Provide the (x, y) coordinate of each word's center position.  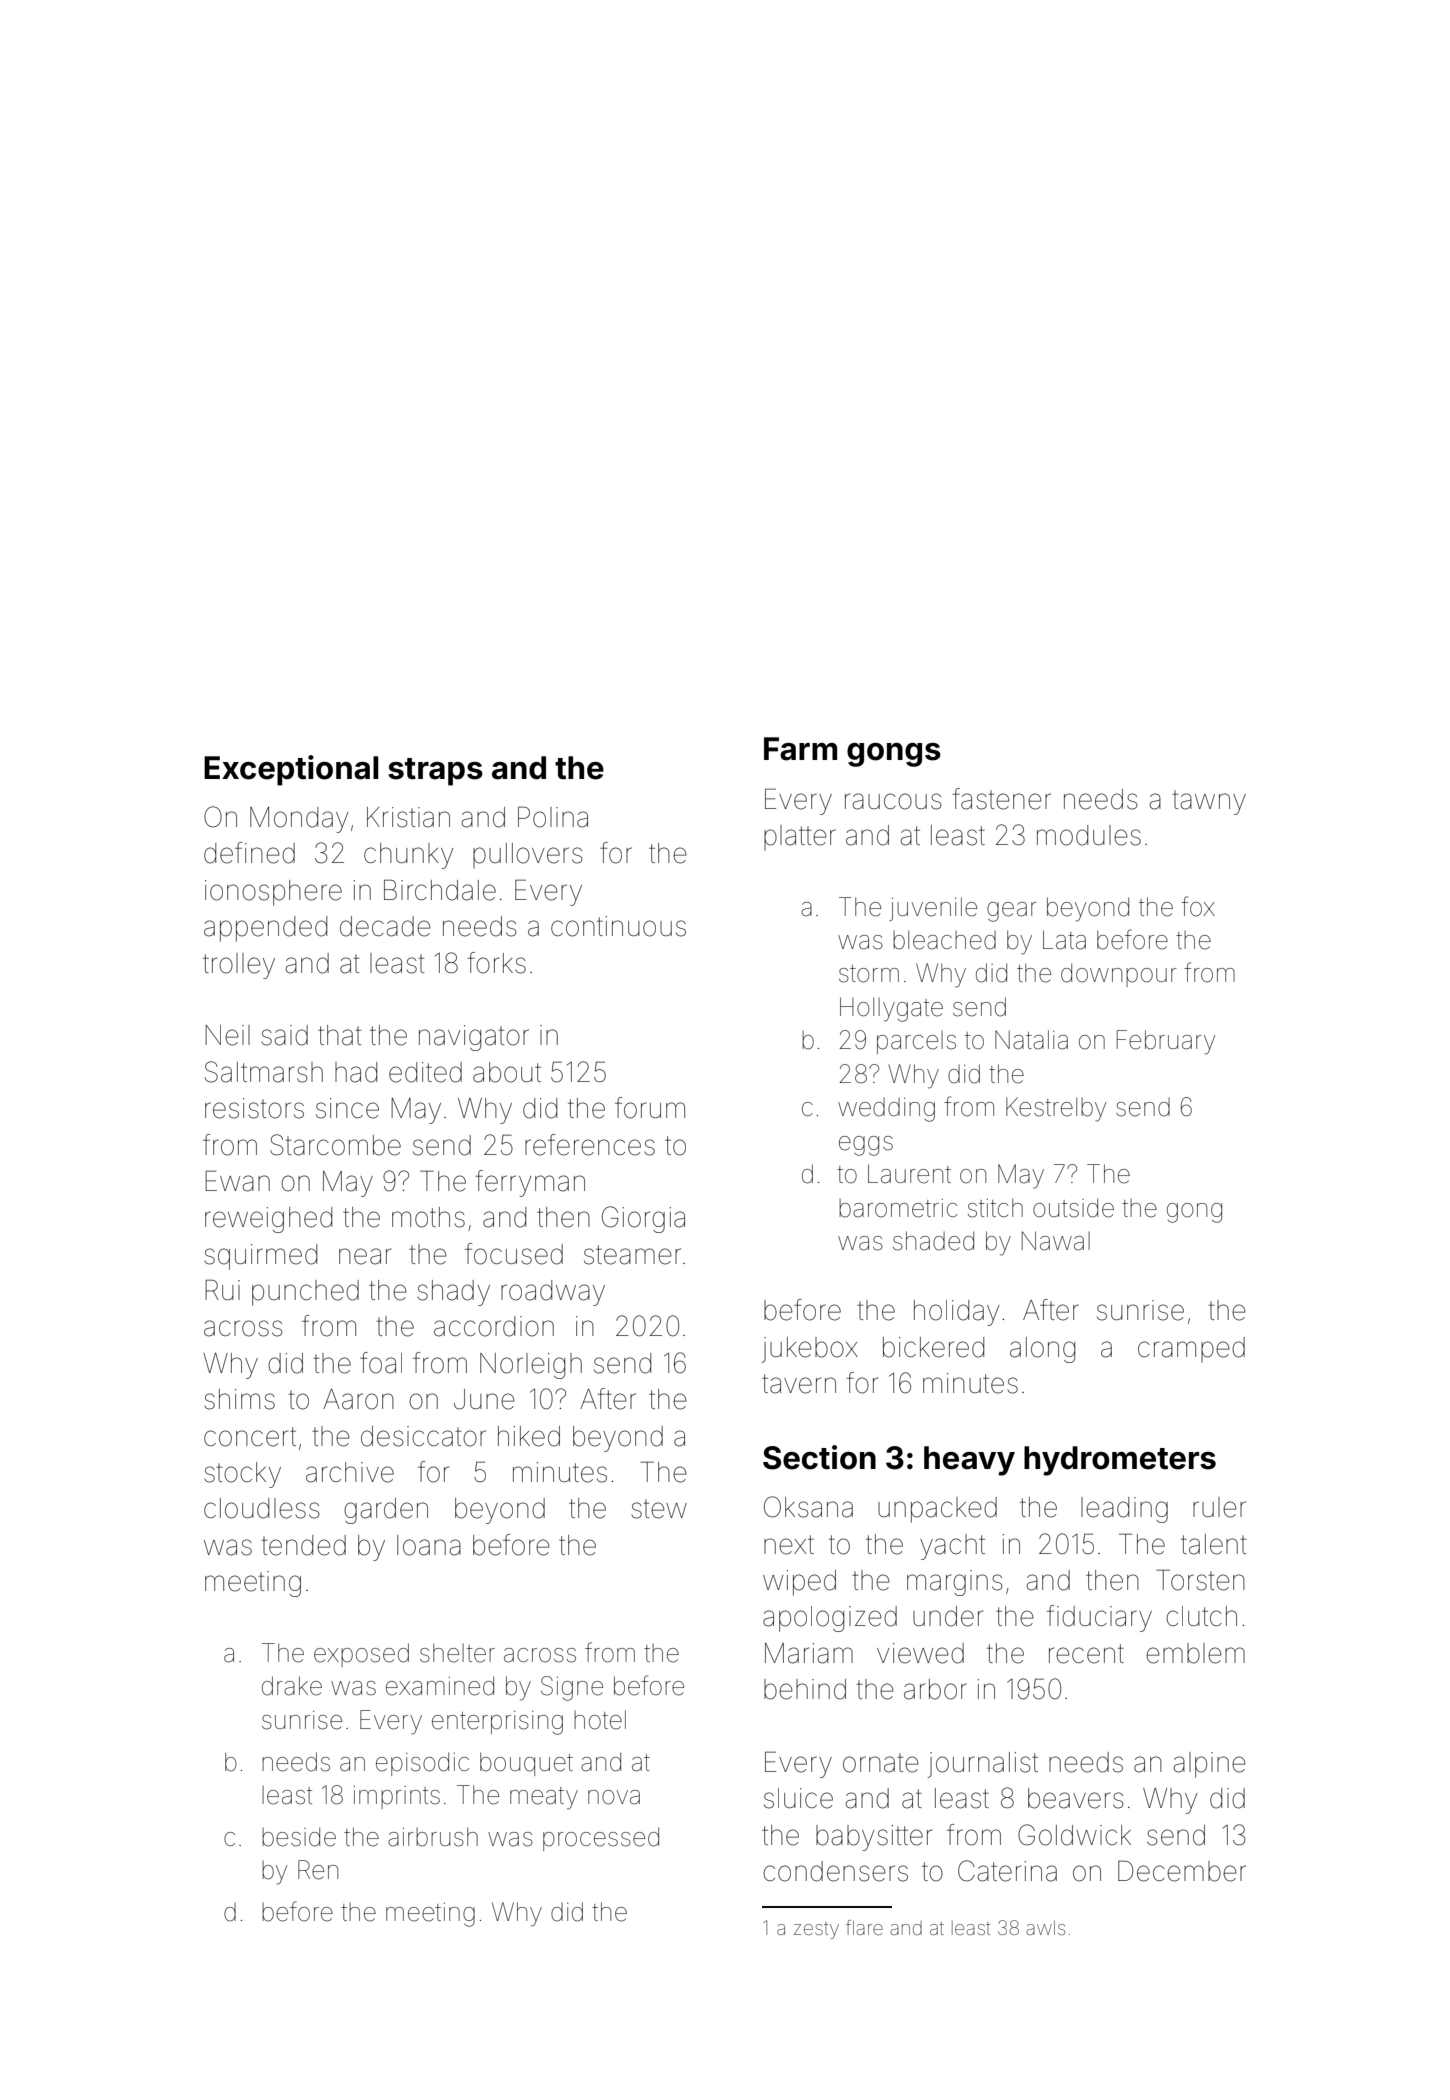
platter (800, 837)
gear (1012, 912)
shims (239, 1399)
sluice (798, 1798)
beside (299, 1837)
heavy (969, 1461)
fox (1198, 906)
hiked (529, 1436)
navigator (474, 1038)
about (507, 1072)
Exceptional (291, 770)
